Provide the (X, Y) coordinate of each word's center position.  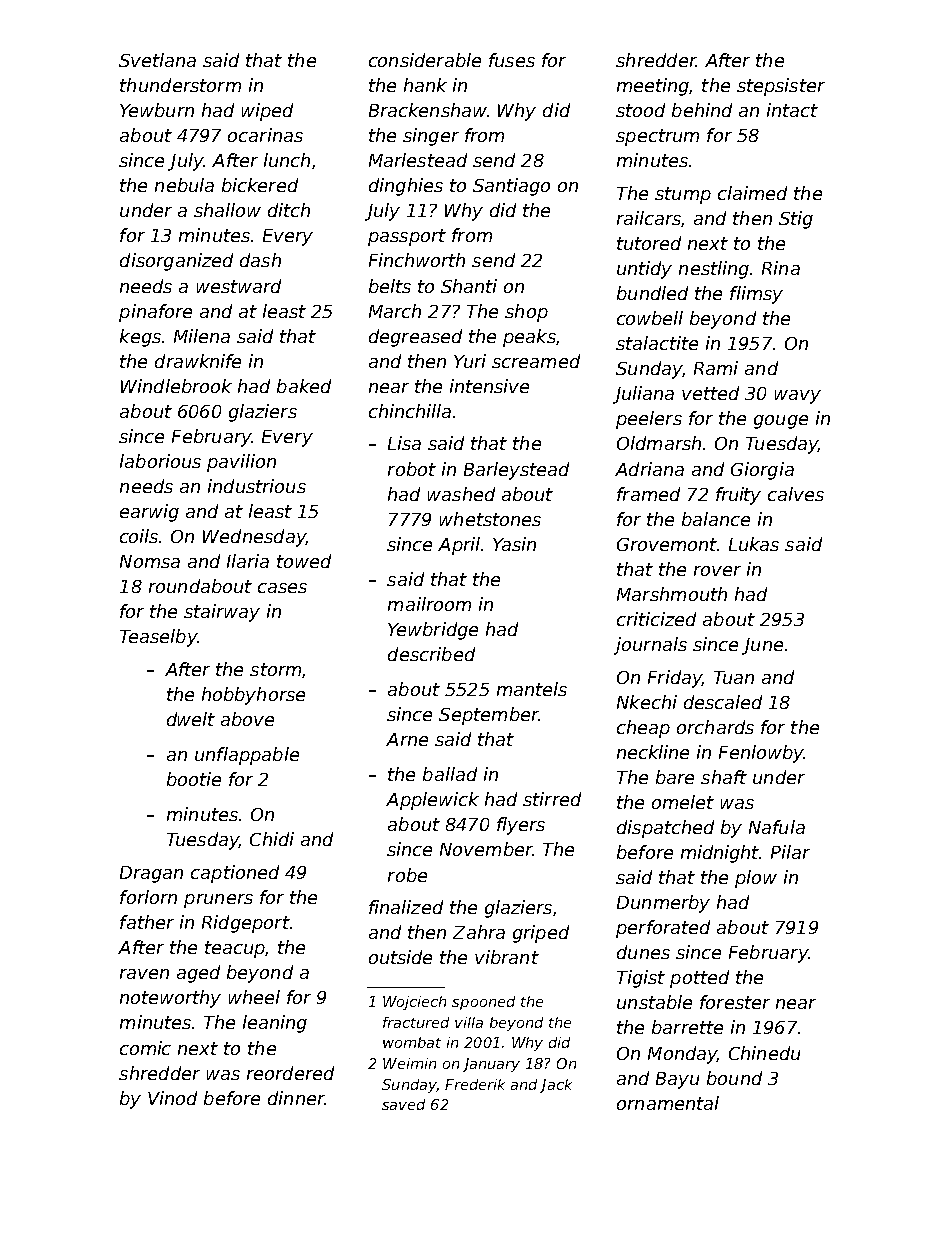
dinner (296, 1098)
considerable (425, 60)
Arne (407, 739)
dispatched (665, 829)
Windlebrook (176, 386)
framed (648, 494)
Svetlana (157, 60)
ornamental (668, 1103)
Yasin (514, 544)
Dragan (151, 874)
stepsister (781, 87)
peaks (529, 338)
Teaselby (158, 638)
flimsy (756, 295)
